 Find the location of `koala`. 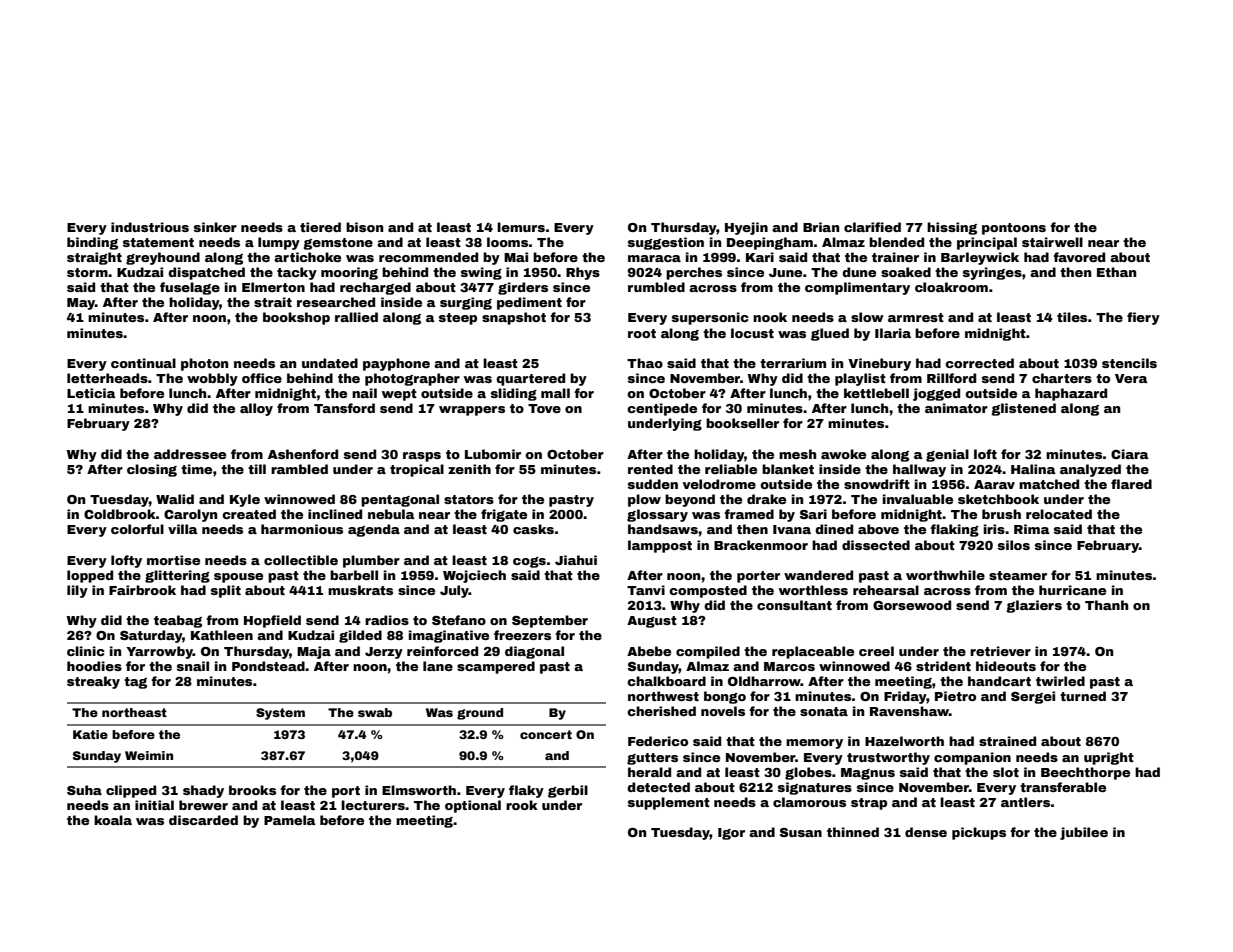

koala is located at coordinates (113, 820).
